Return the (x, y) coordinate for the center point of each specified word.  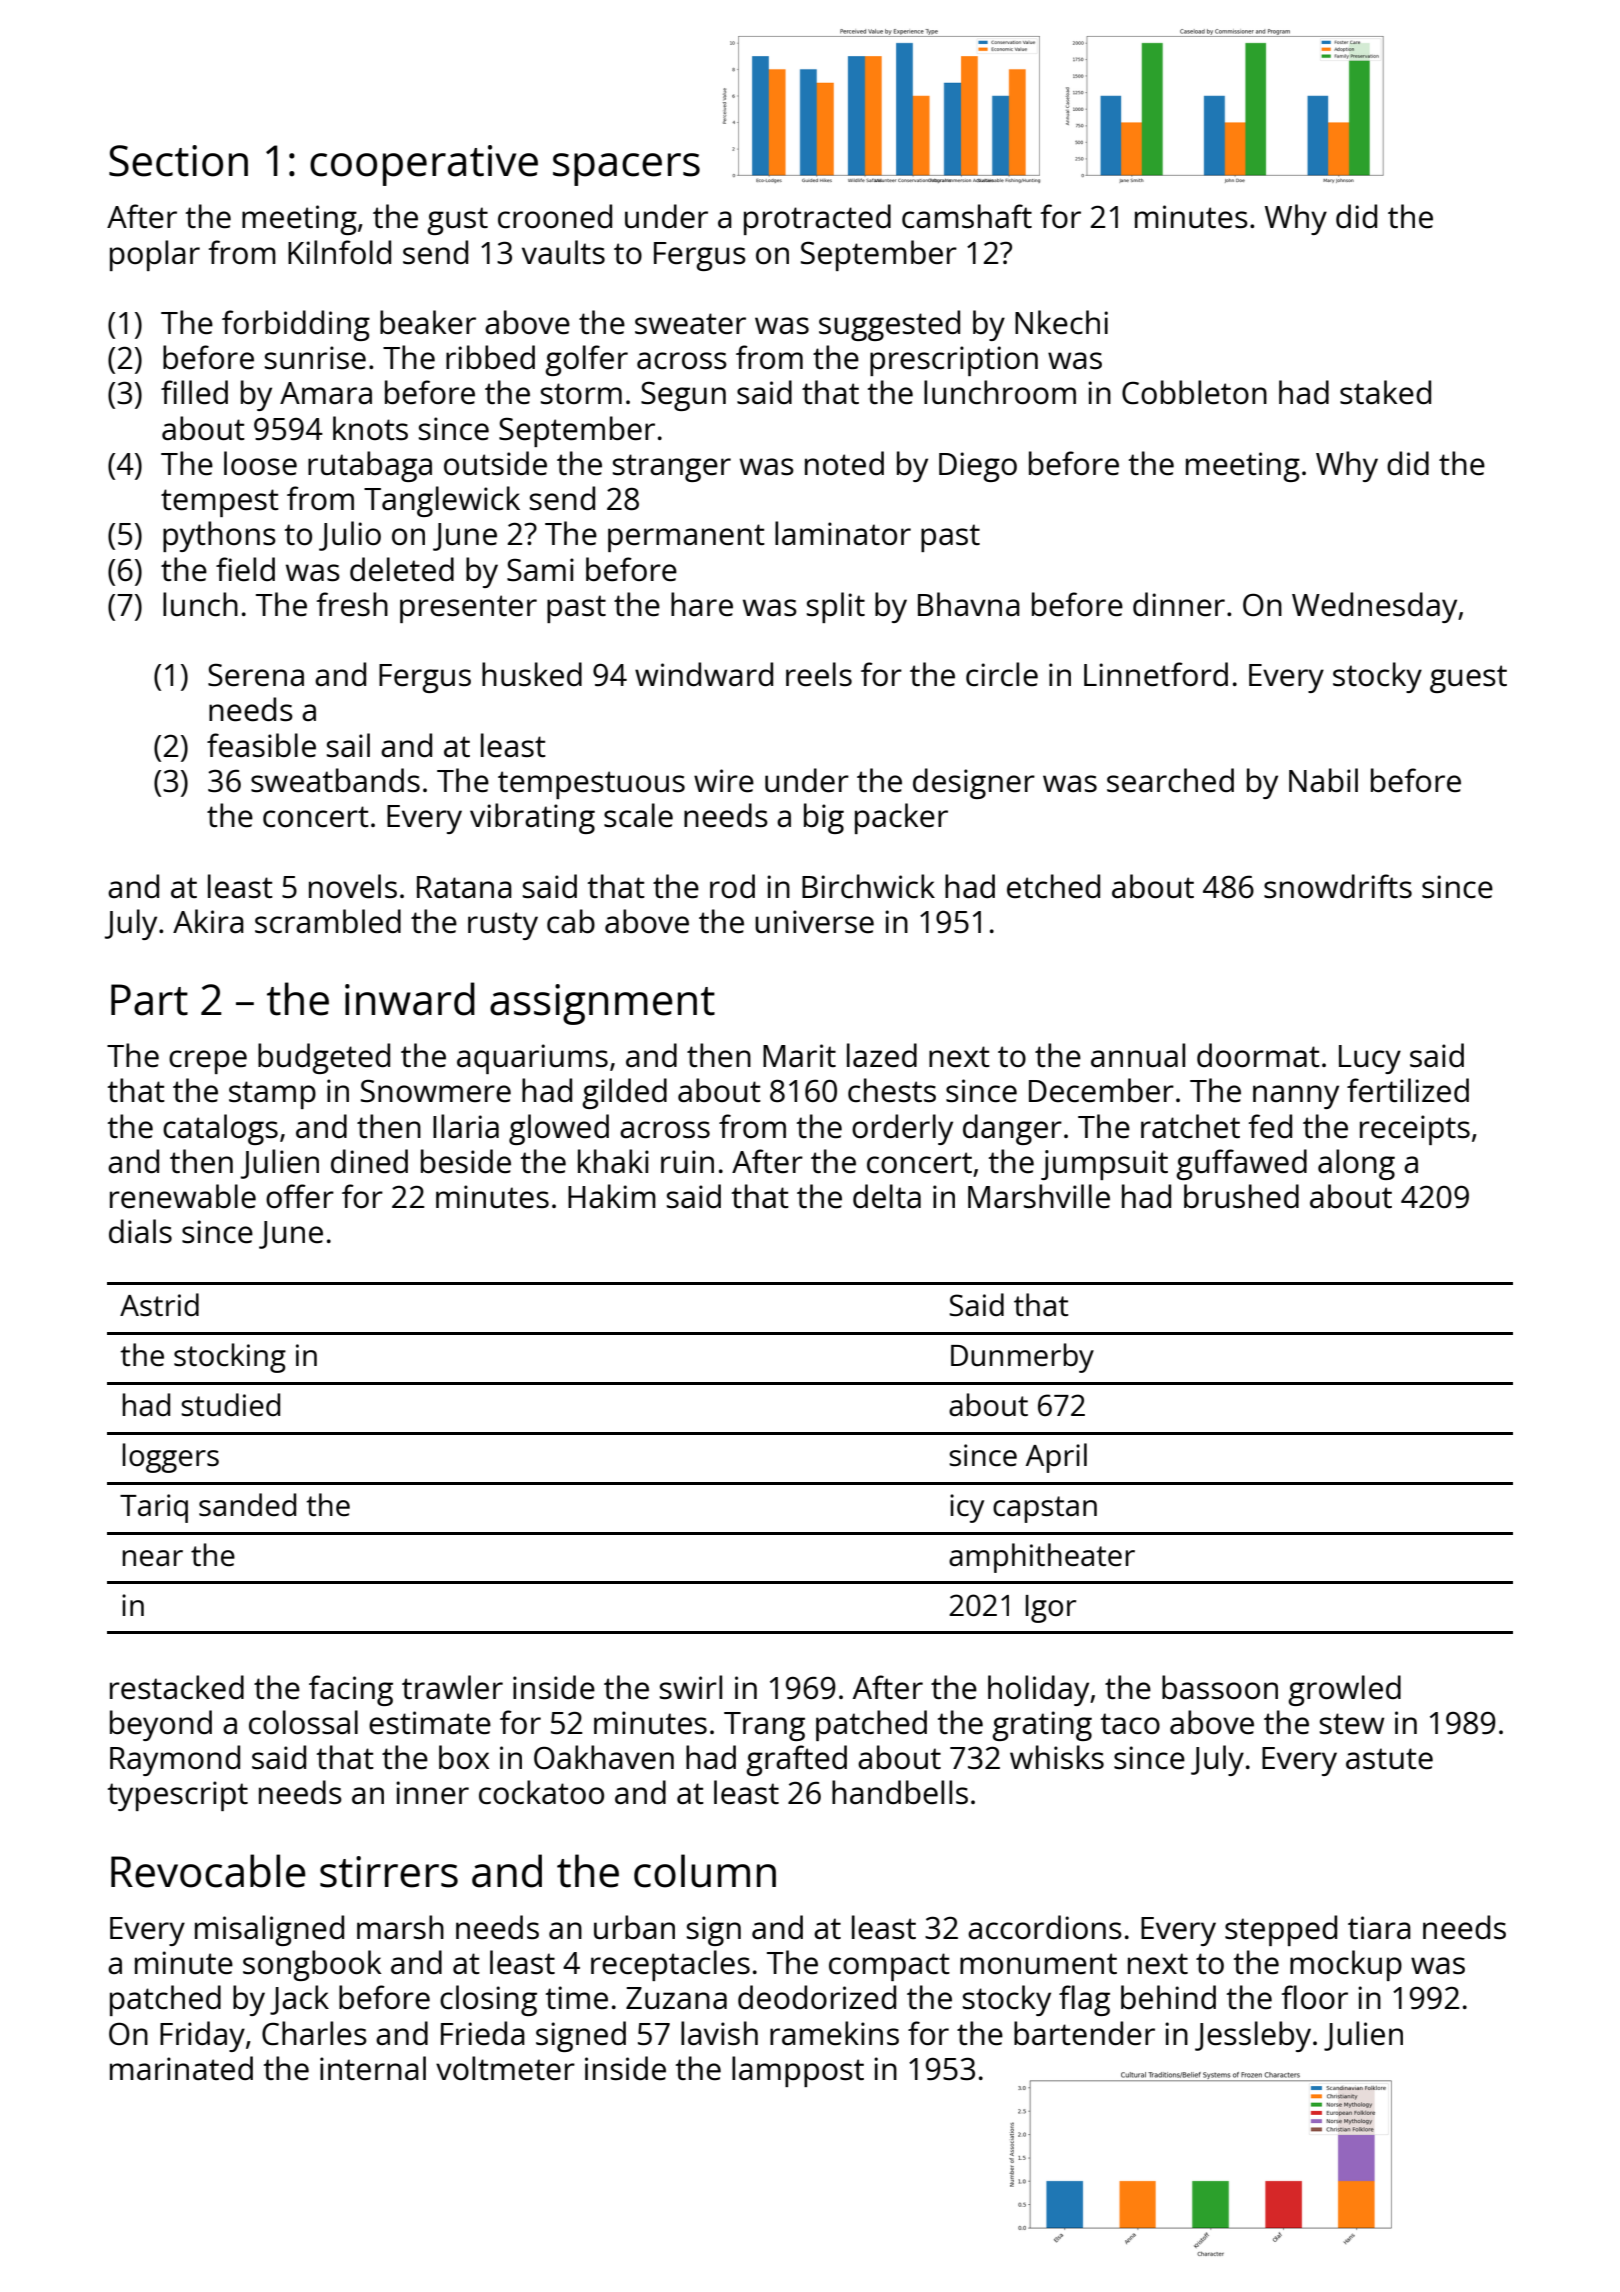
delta (887, 1196)
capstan (1045, 1509)
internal (373, 2068)
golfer (586, 360)
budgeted (324, 1058)
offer (300, 1196)
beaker (428, 322)
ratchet (1190, 1126)
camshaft (967, 216)
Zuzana (676, 1998)
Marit (799, 1055)
